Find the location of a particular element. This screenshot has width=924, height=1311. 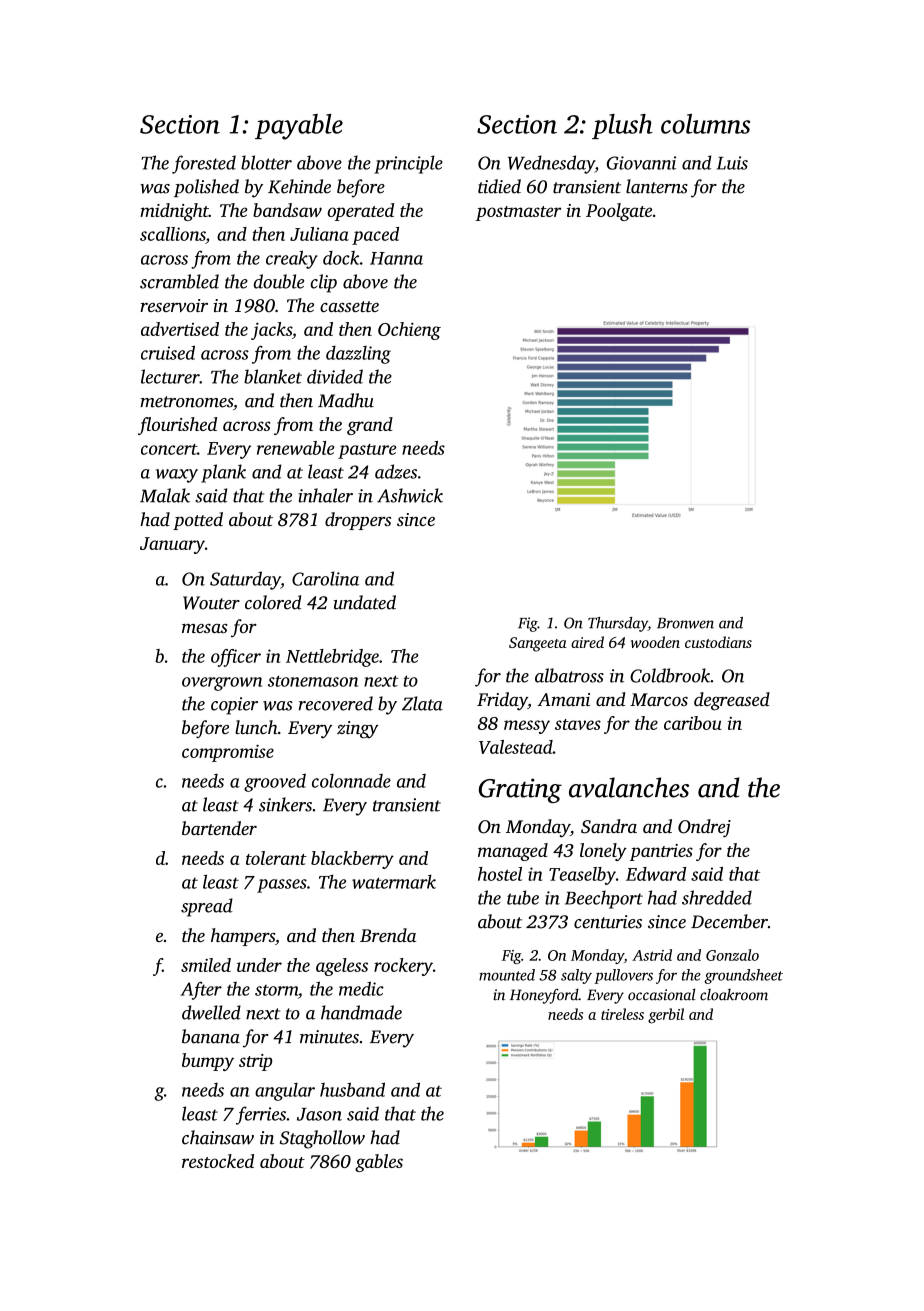

degreased is located at coordinates (732, 701).
